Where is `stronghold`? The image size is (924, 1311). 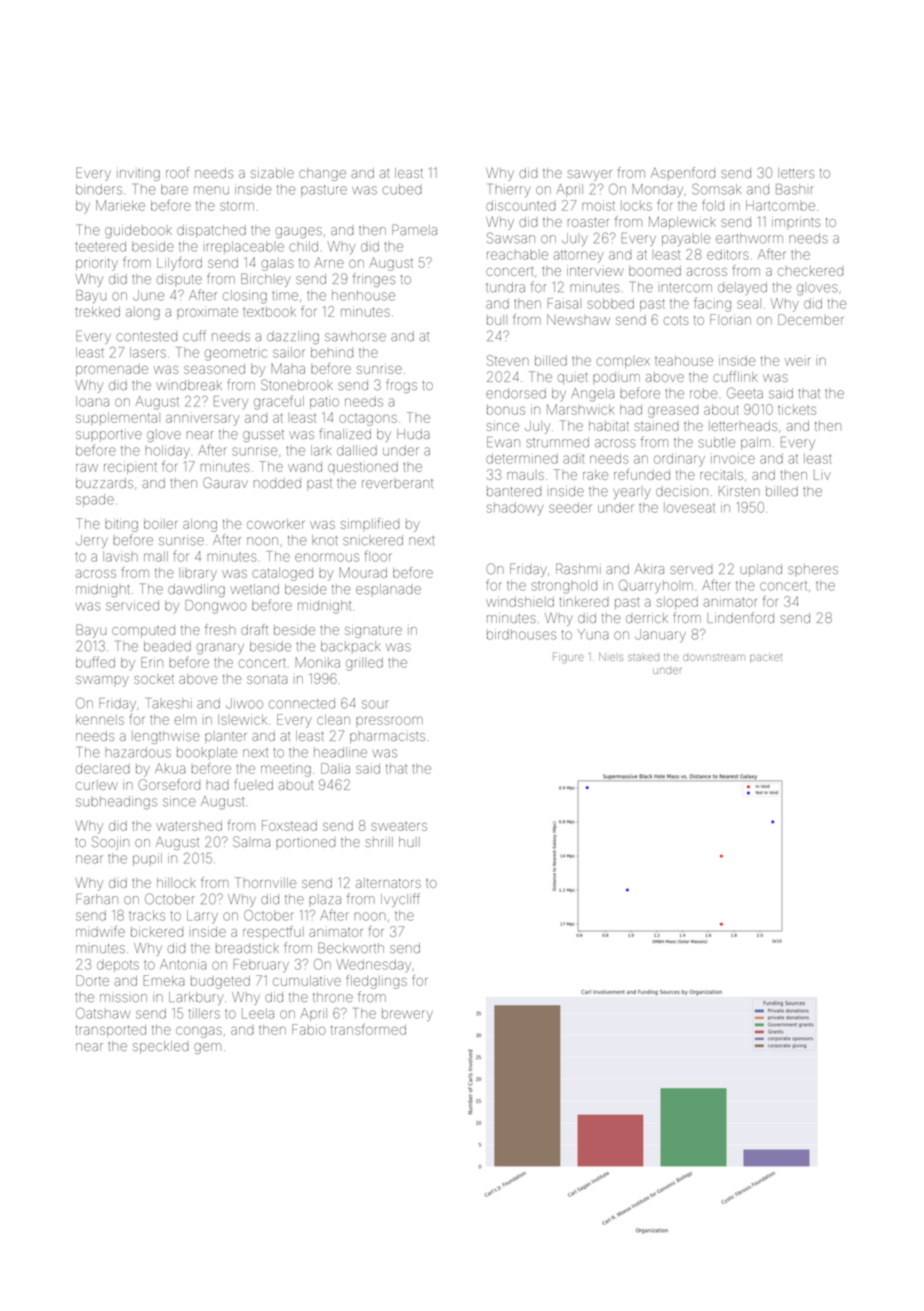 stronghold is located at coordinates (564, 587).
